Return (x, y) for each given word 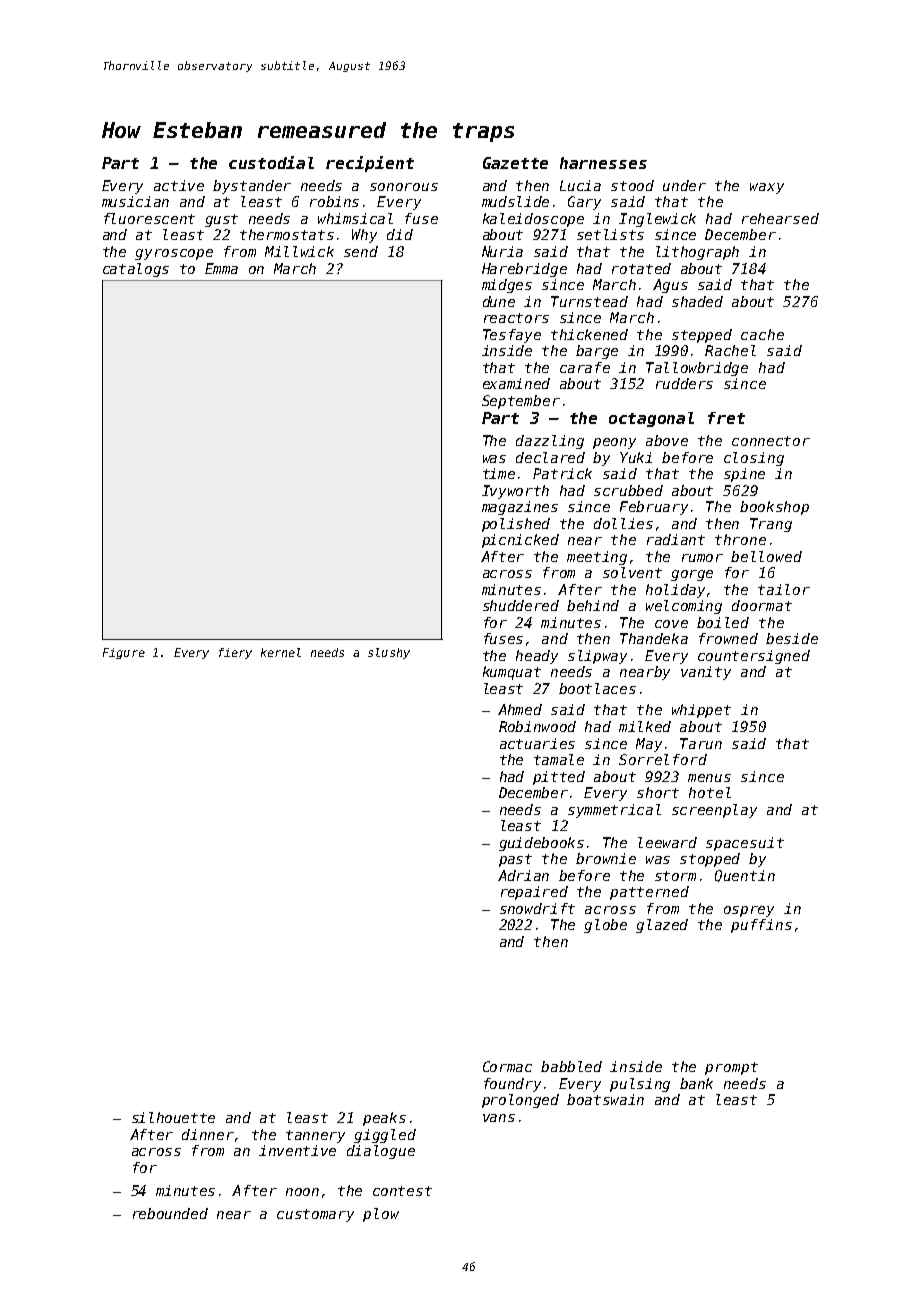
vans (499, 1118)
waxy (767, 188)
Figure (124, 653)
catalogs (136, 270)
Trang (771, 525)
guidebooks (541, 844)
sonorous (404, 187)
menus (709, 778)
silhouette (173, 1117)
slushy (389, 653)
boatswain (605, 1099)
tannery (315, 1136)
